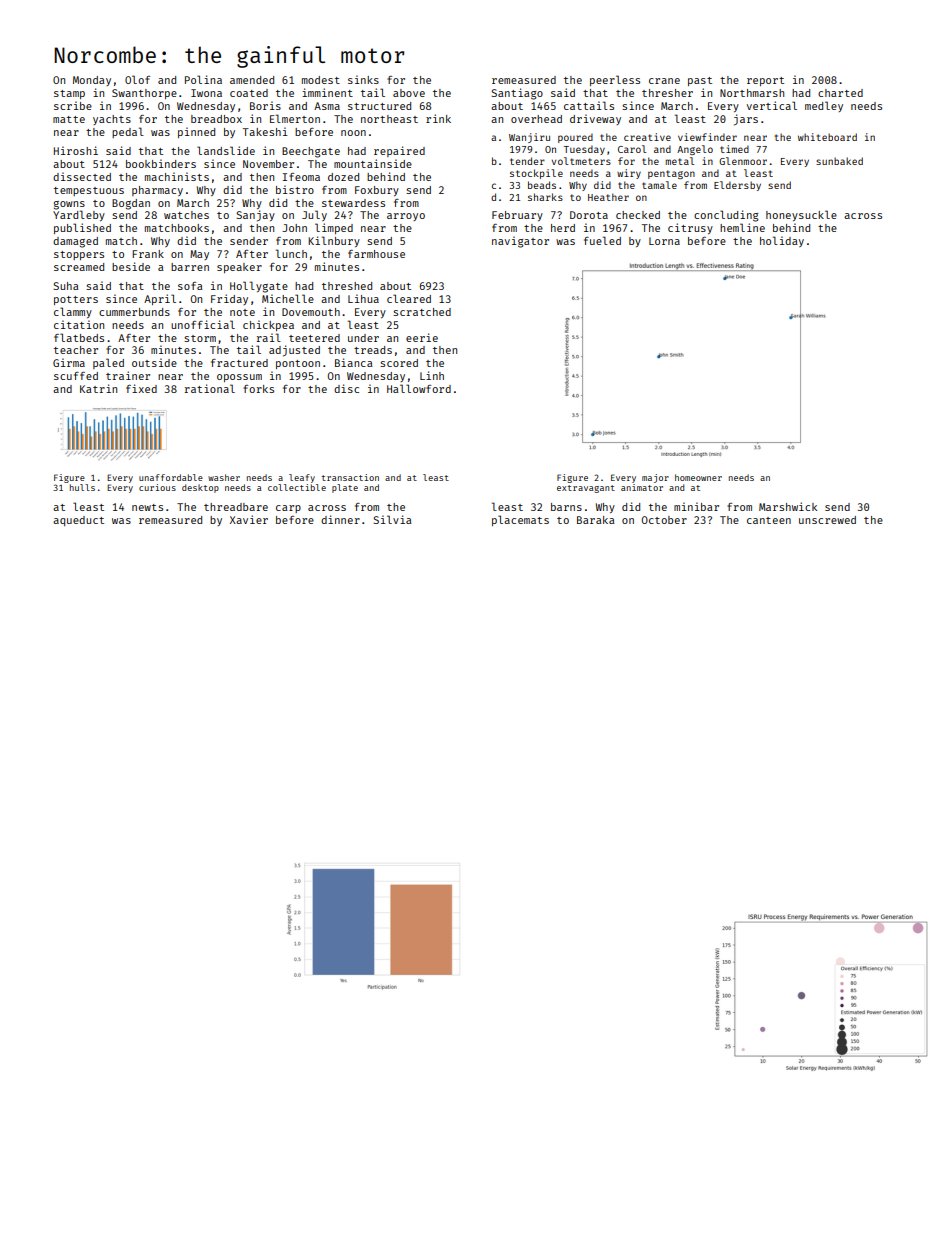 The width and height of the image is (952, 1233). I want to click on flatbeds, so click(79, 337).
